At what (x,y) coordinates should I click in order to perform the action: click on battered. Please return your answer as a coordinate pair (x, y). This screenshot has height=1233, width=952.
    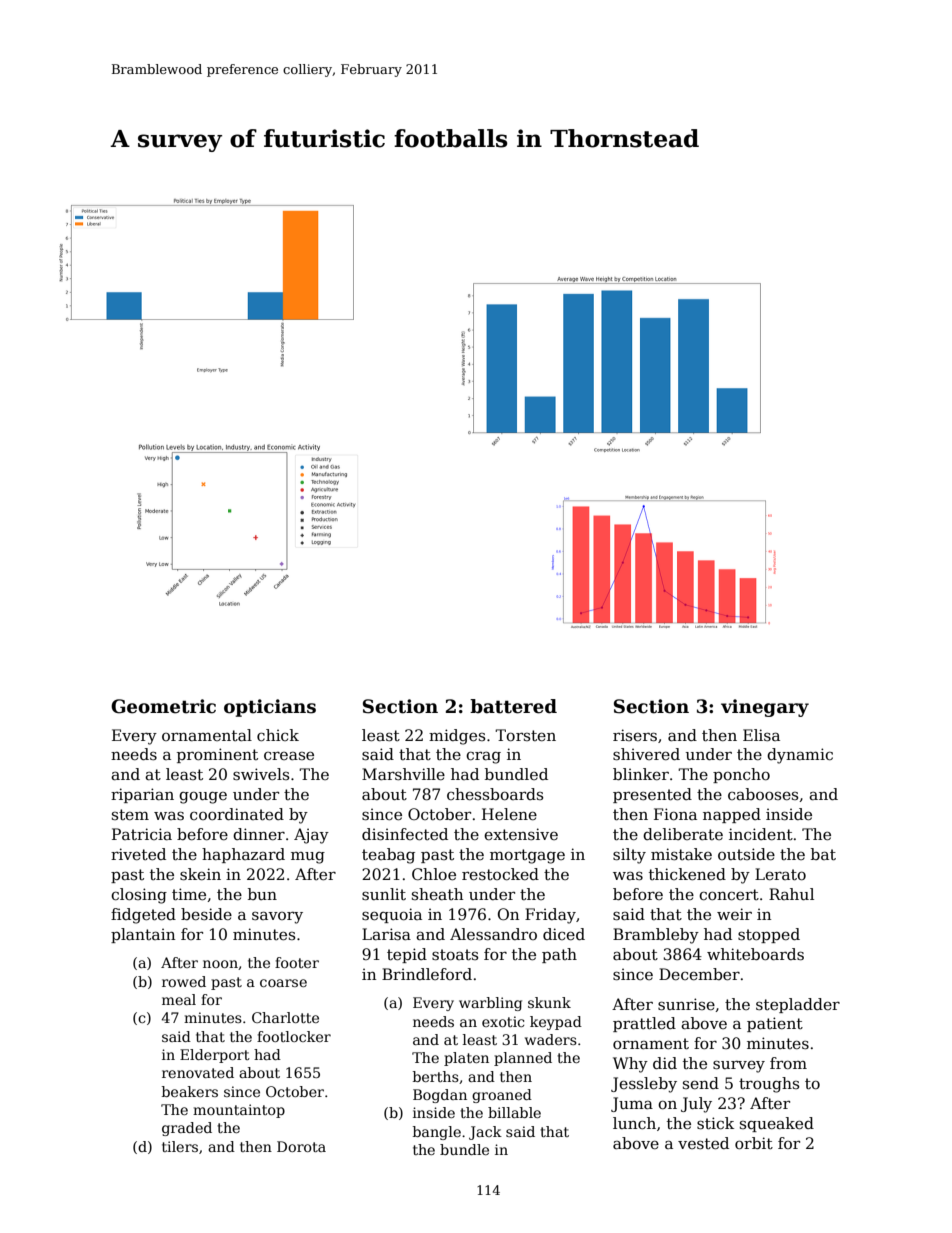
    Looking at the image, I should click on (513, 706).
